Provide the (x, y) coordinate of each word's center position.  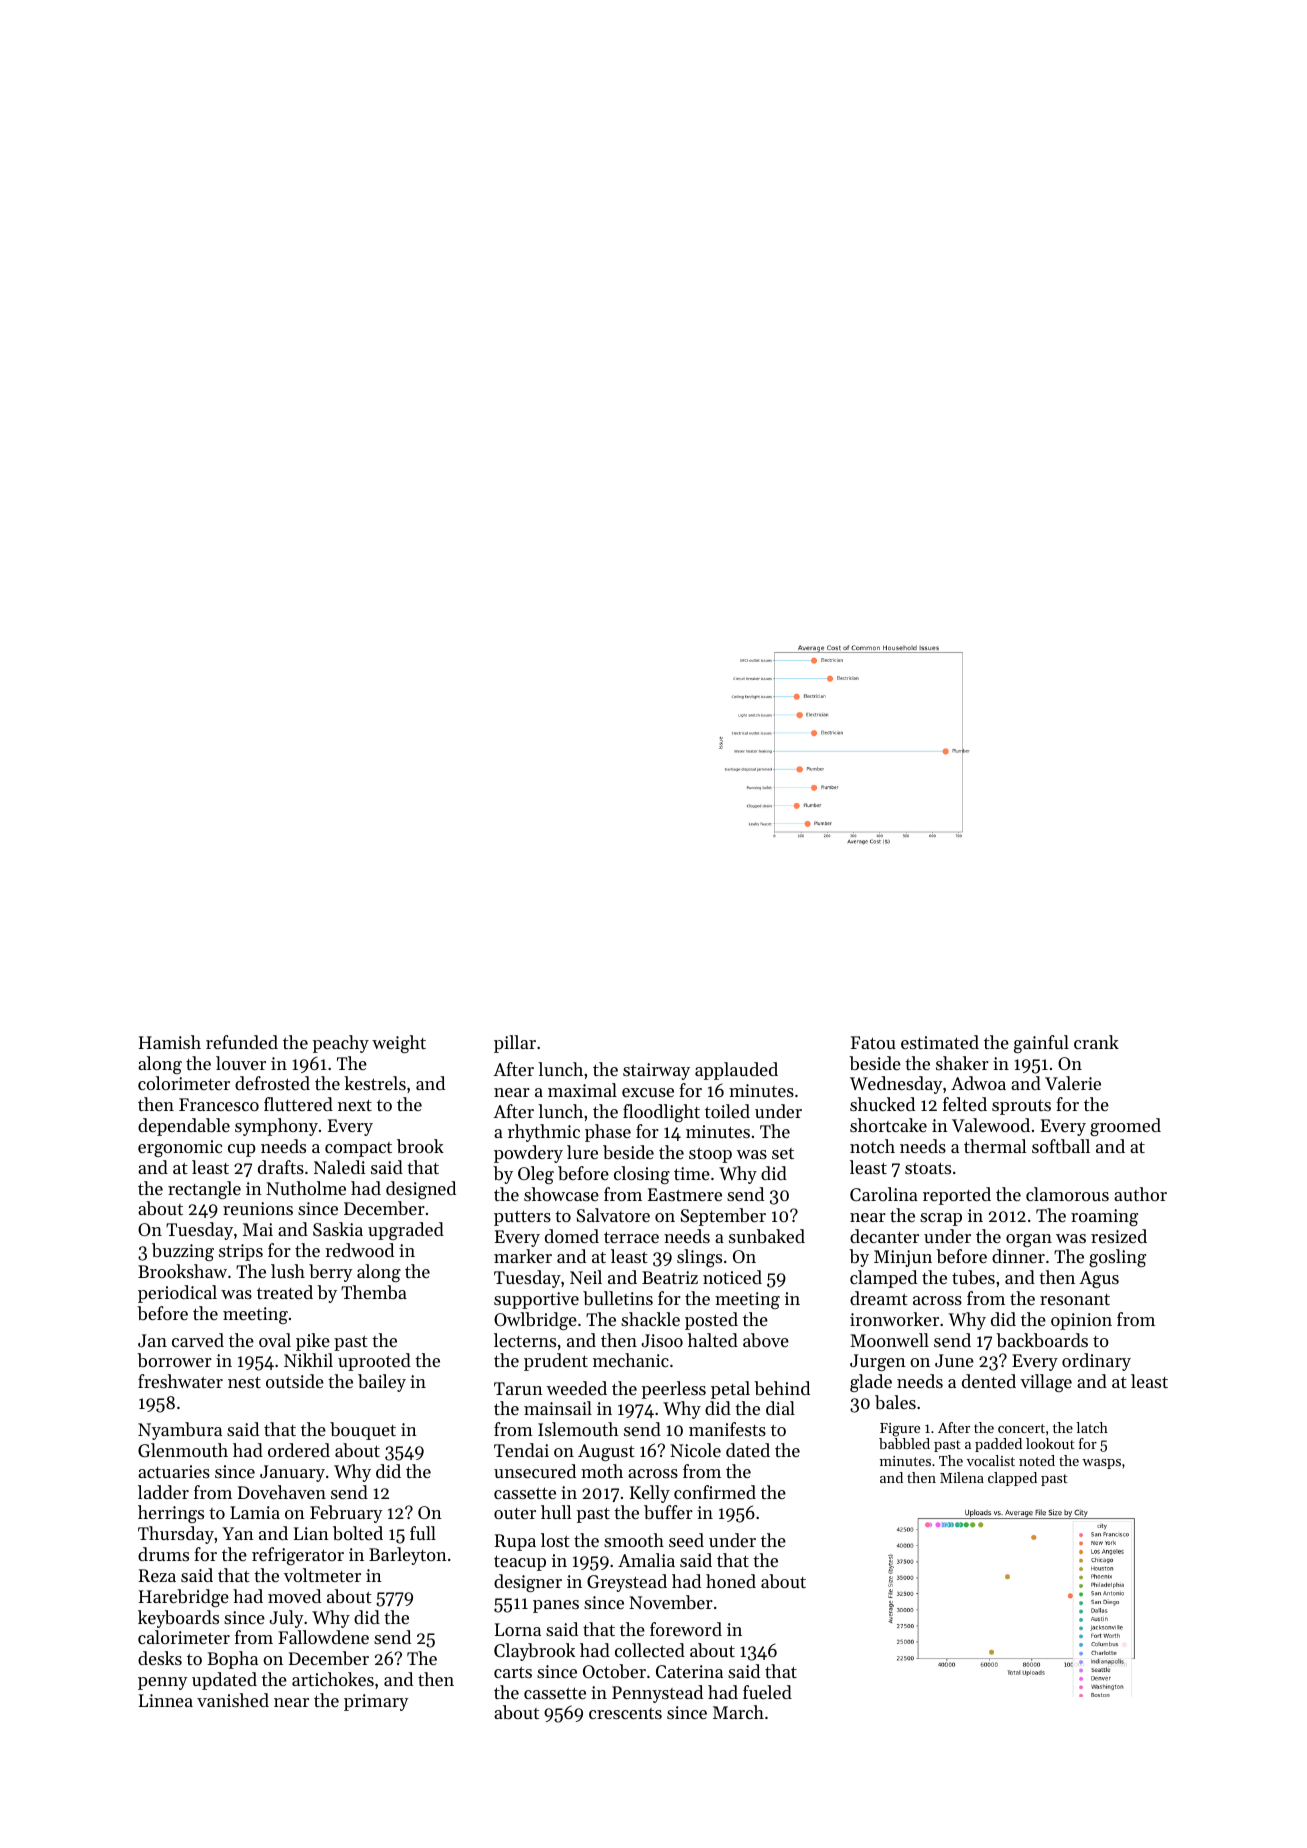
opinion (1081, 1321)
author (1140, 1194)
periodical (177, 1294)
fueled (767, 1692)
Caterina (689, 1671)
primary (376, 1702)
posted (711, 1321)
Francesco (219, 1104)
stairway (656, 1071)
